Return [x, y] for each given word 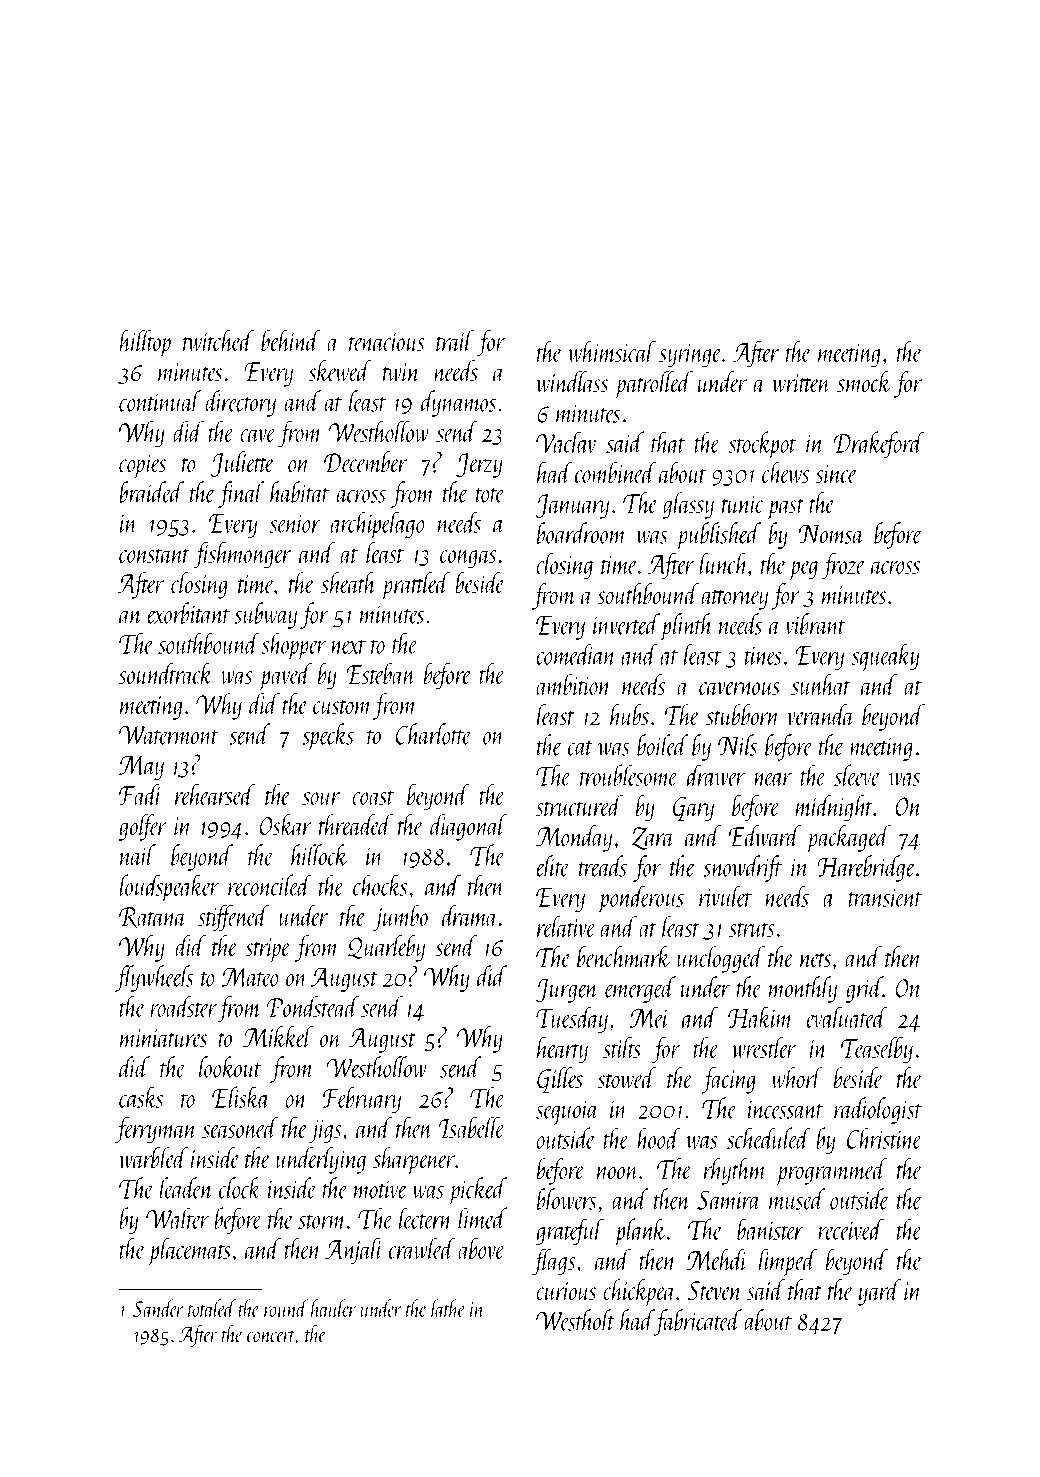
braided [152, 492]
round [286, 1308]
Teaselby [877, 1050]
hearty [562, 1050]
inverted [626, 624]
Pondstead [312, 1006]
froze [844, 566]
